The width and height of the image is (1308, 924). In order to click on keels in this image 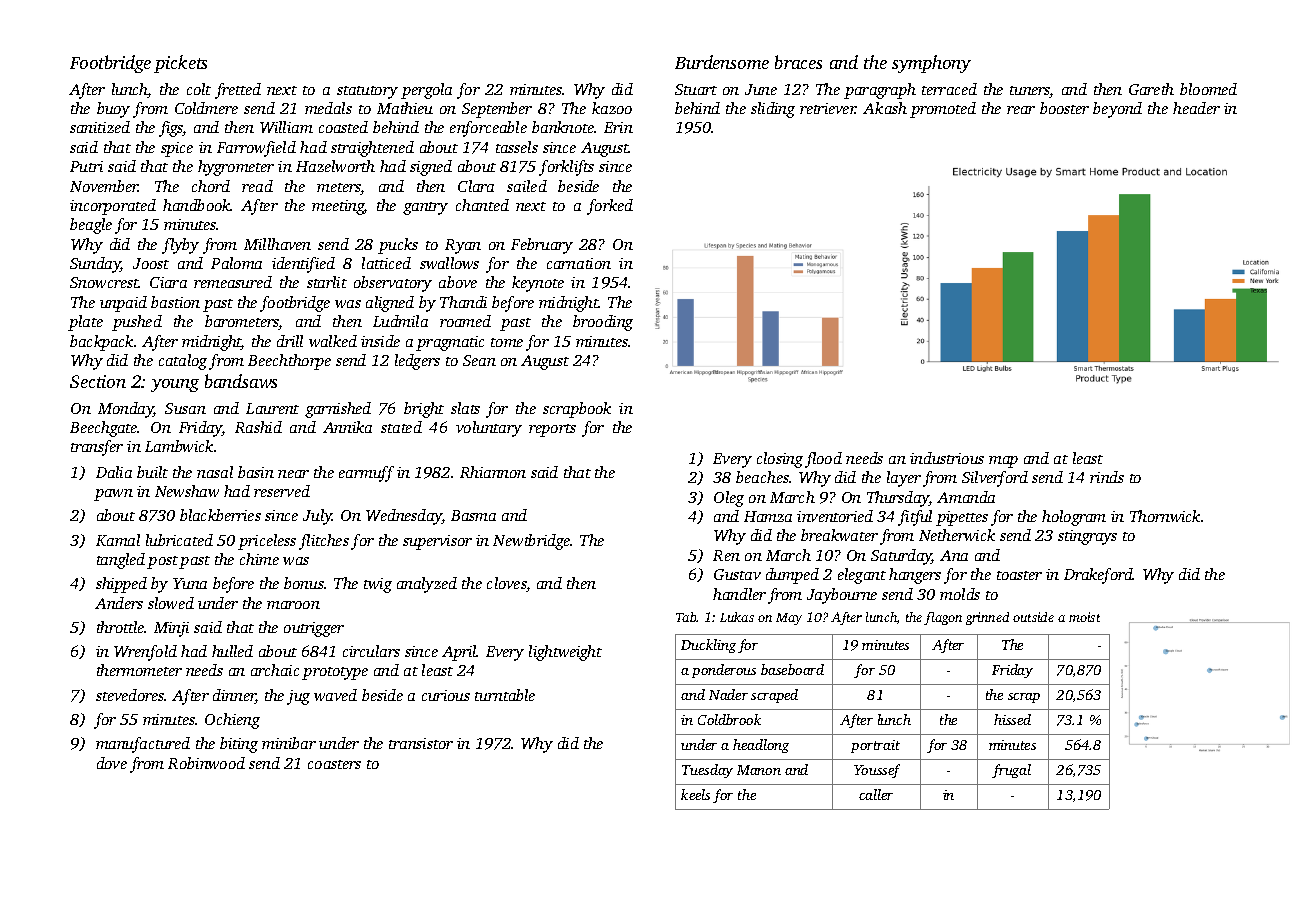, I will do `click(695, 794)`.
